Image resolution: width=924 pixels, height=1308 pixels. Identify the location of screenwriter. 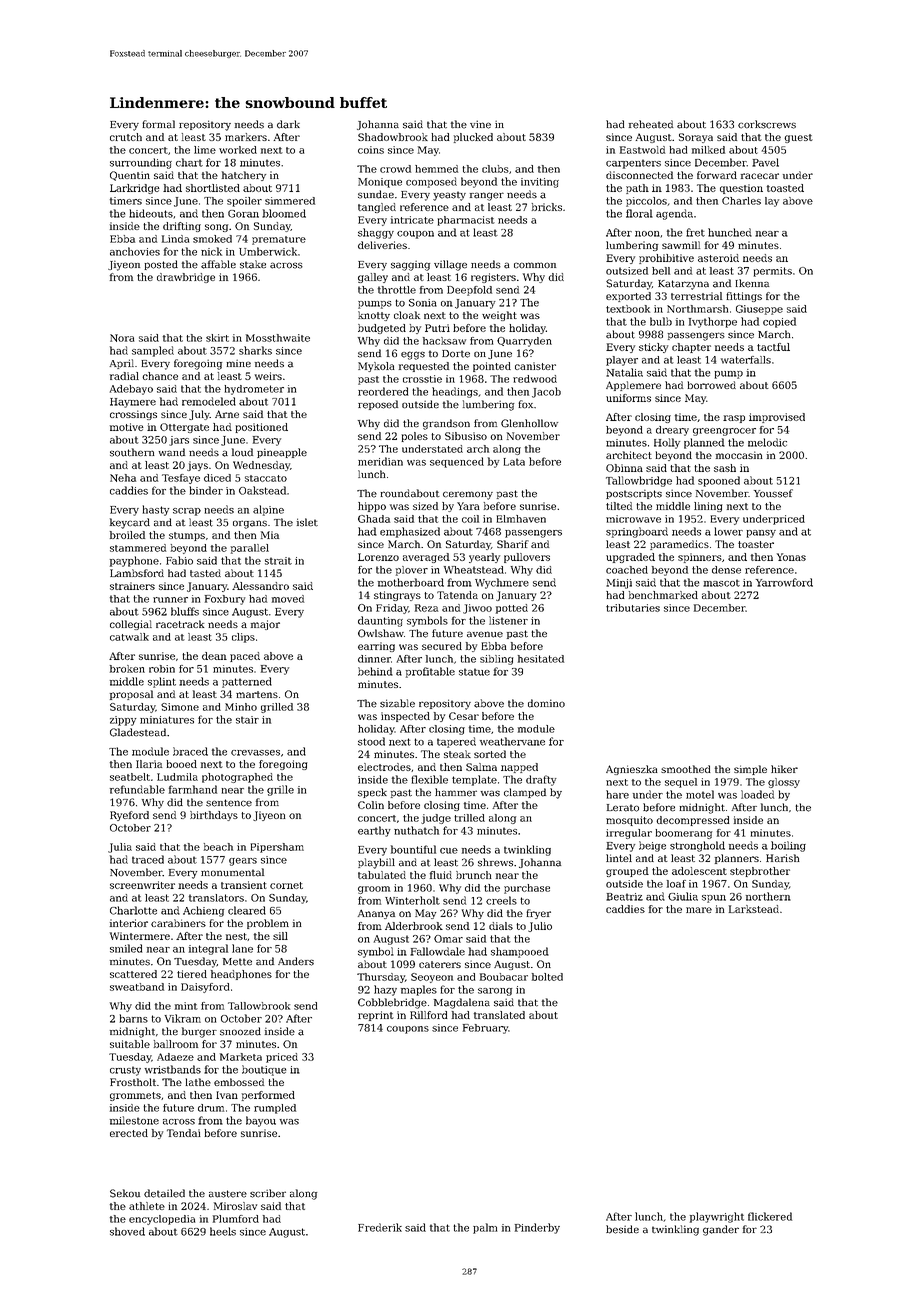
(142, 885).
